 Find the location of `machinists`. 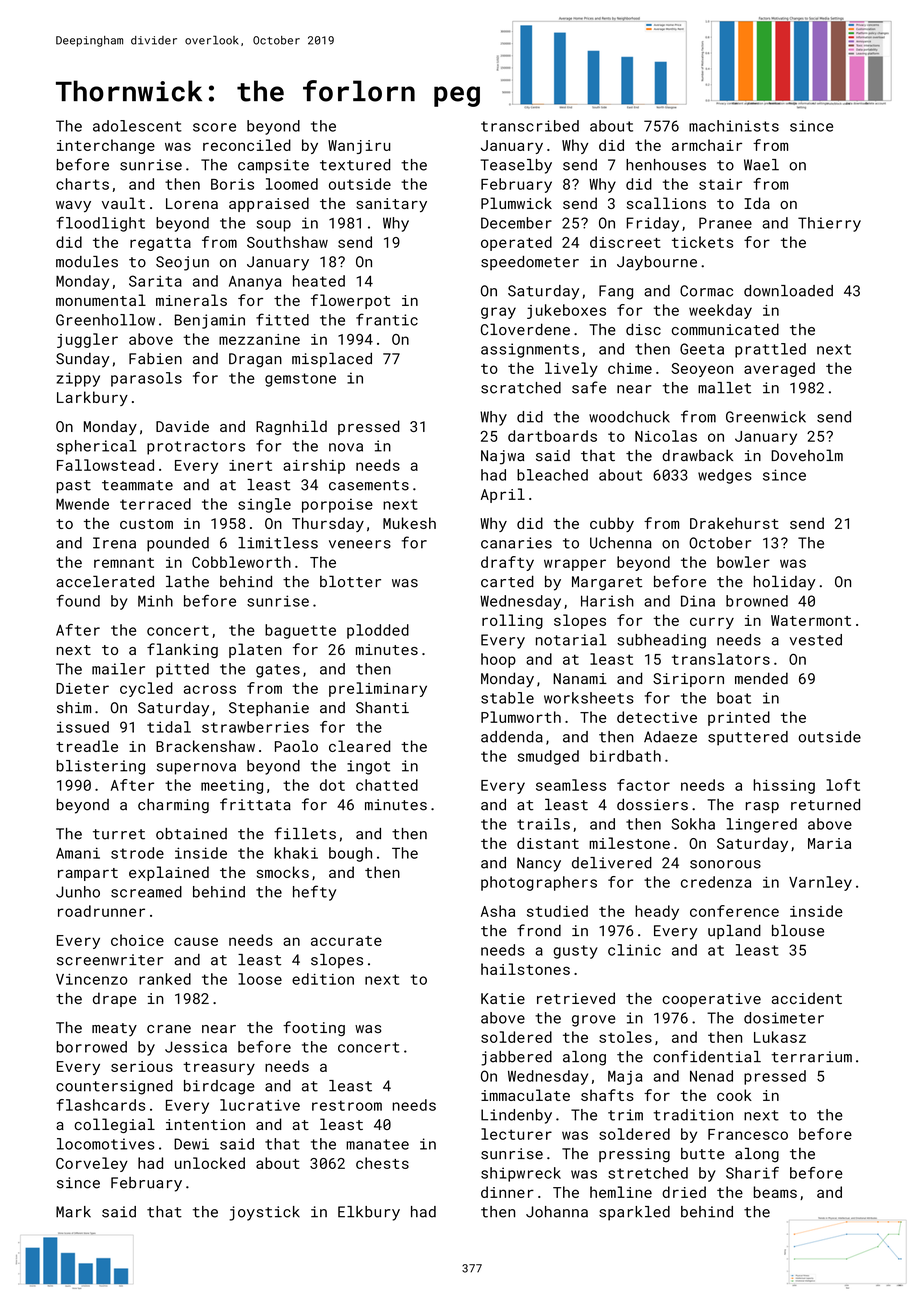

machinists is located at coordinates (734, 126).
